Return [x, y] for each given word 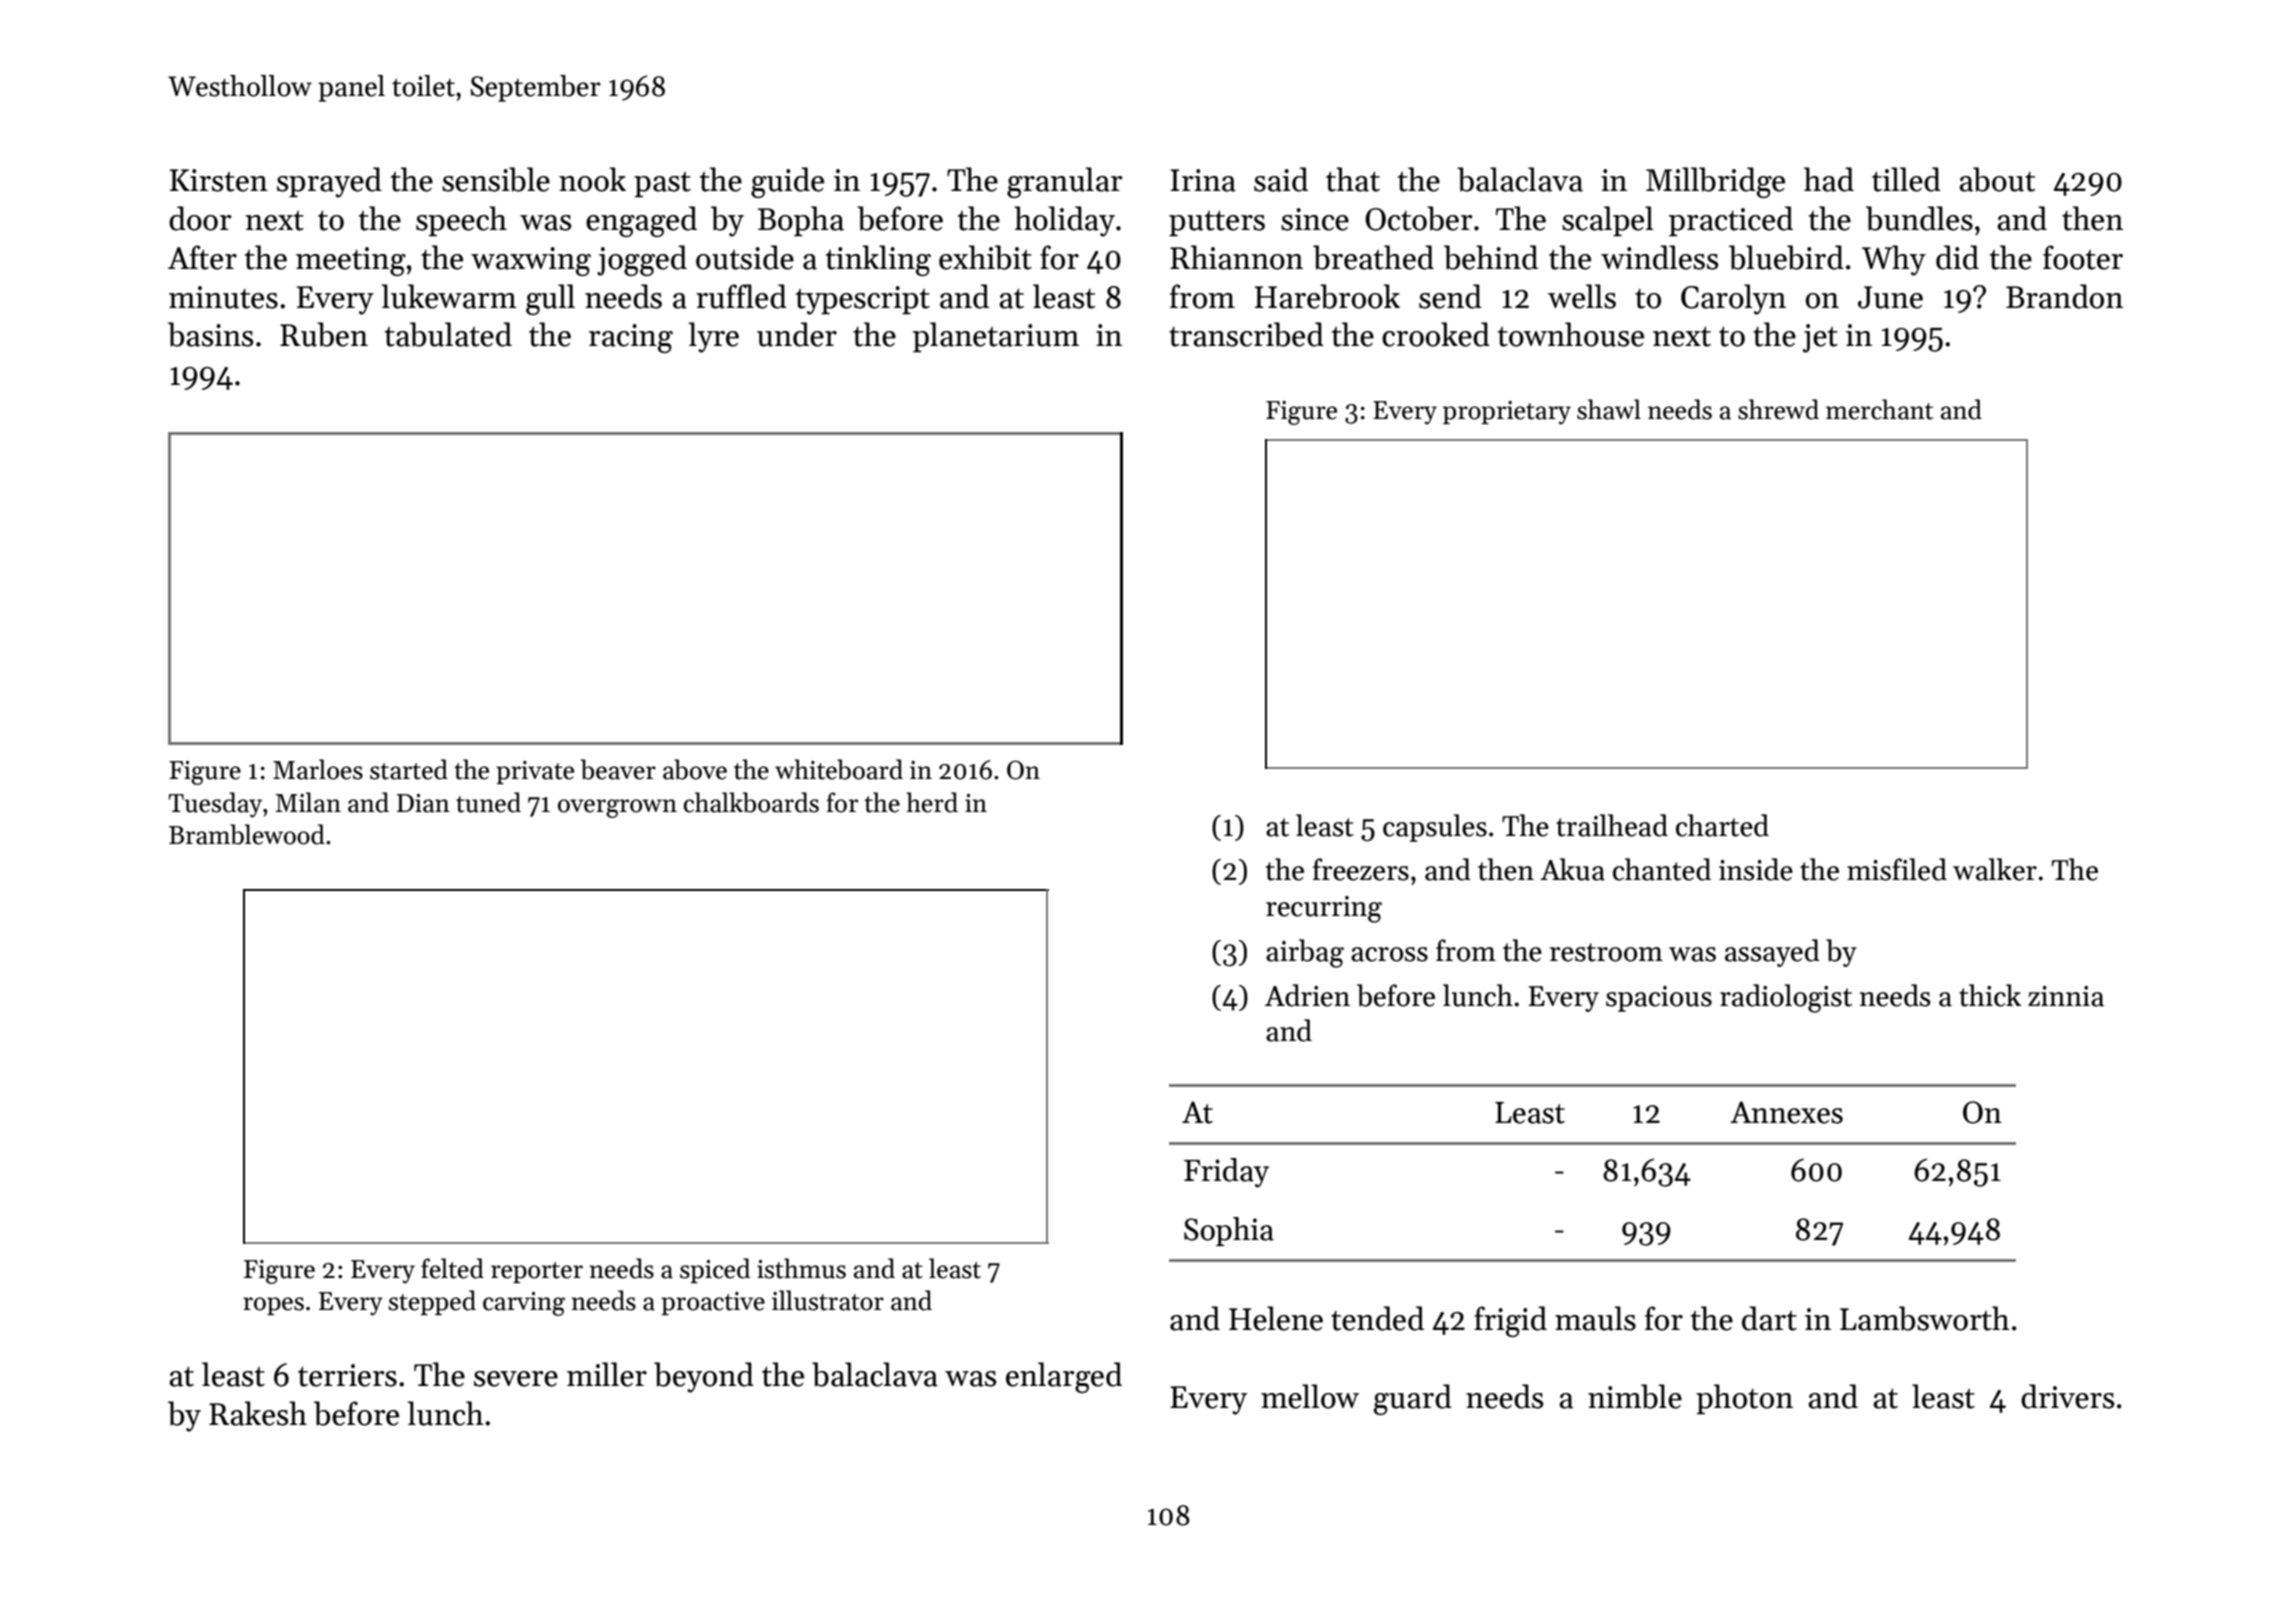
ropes [273, 1306]
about [1997, 179]
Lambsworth [1925, 1318]
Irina [1203, 180]
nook [592, 179]
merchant [1879, 409]
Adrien [1307, 995]
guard [1413, 1399]
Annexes [1786, 1112]
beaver [618, 769]
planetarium [996, 337]
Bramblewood [247, 834]
